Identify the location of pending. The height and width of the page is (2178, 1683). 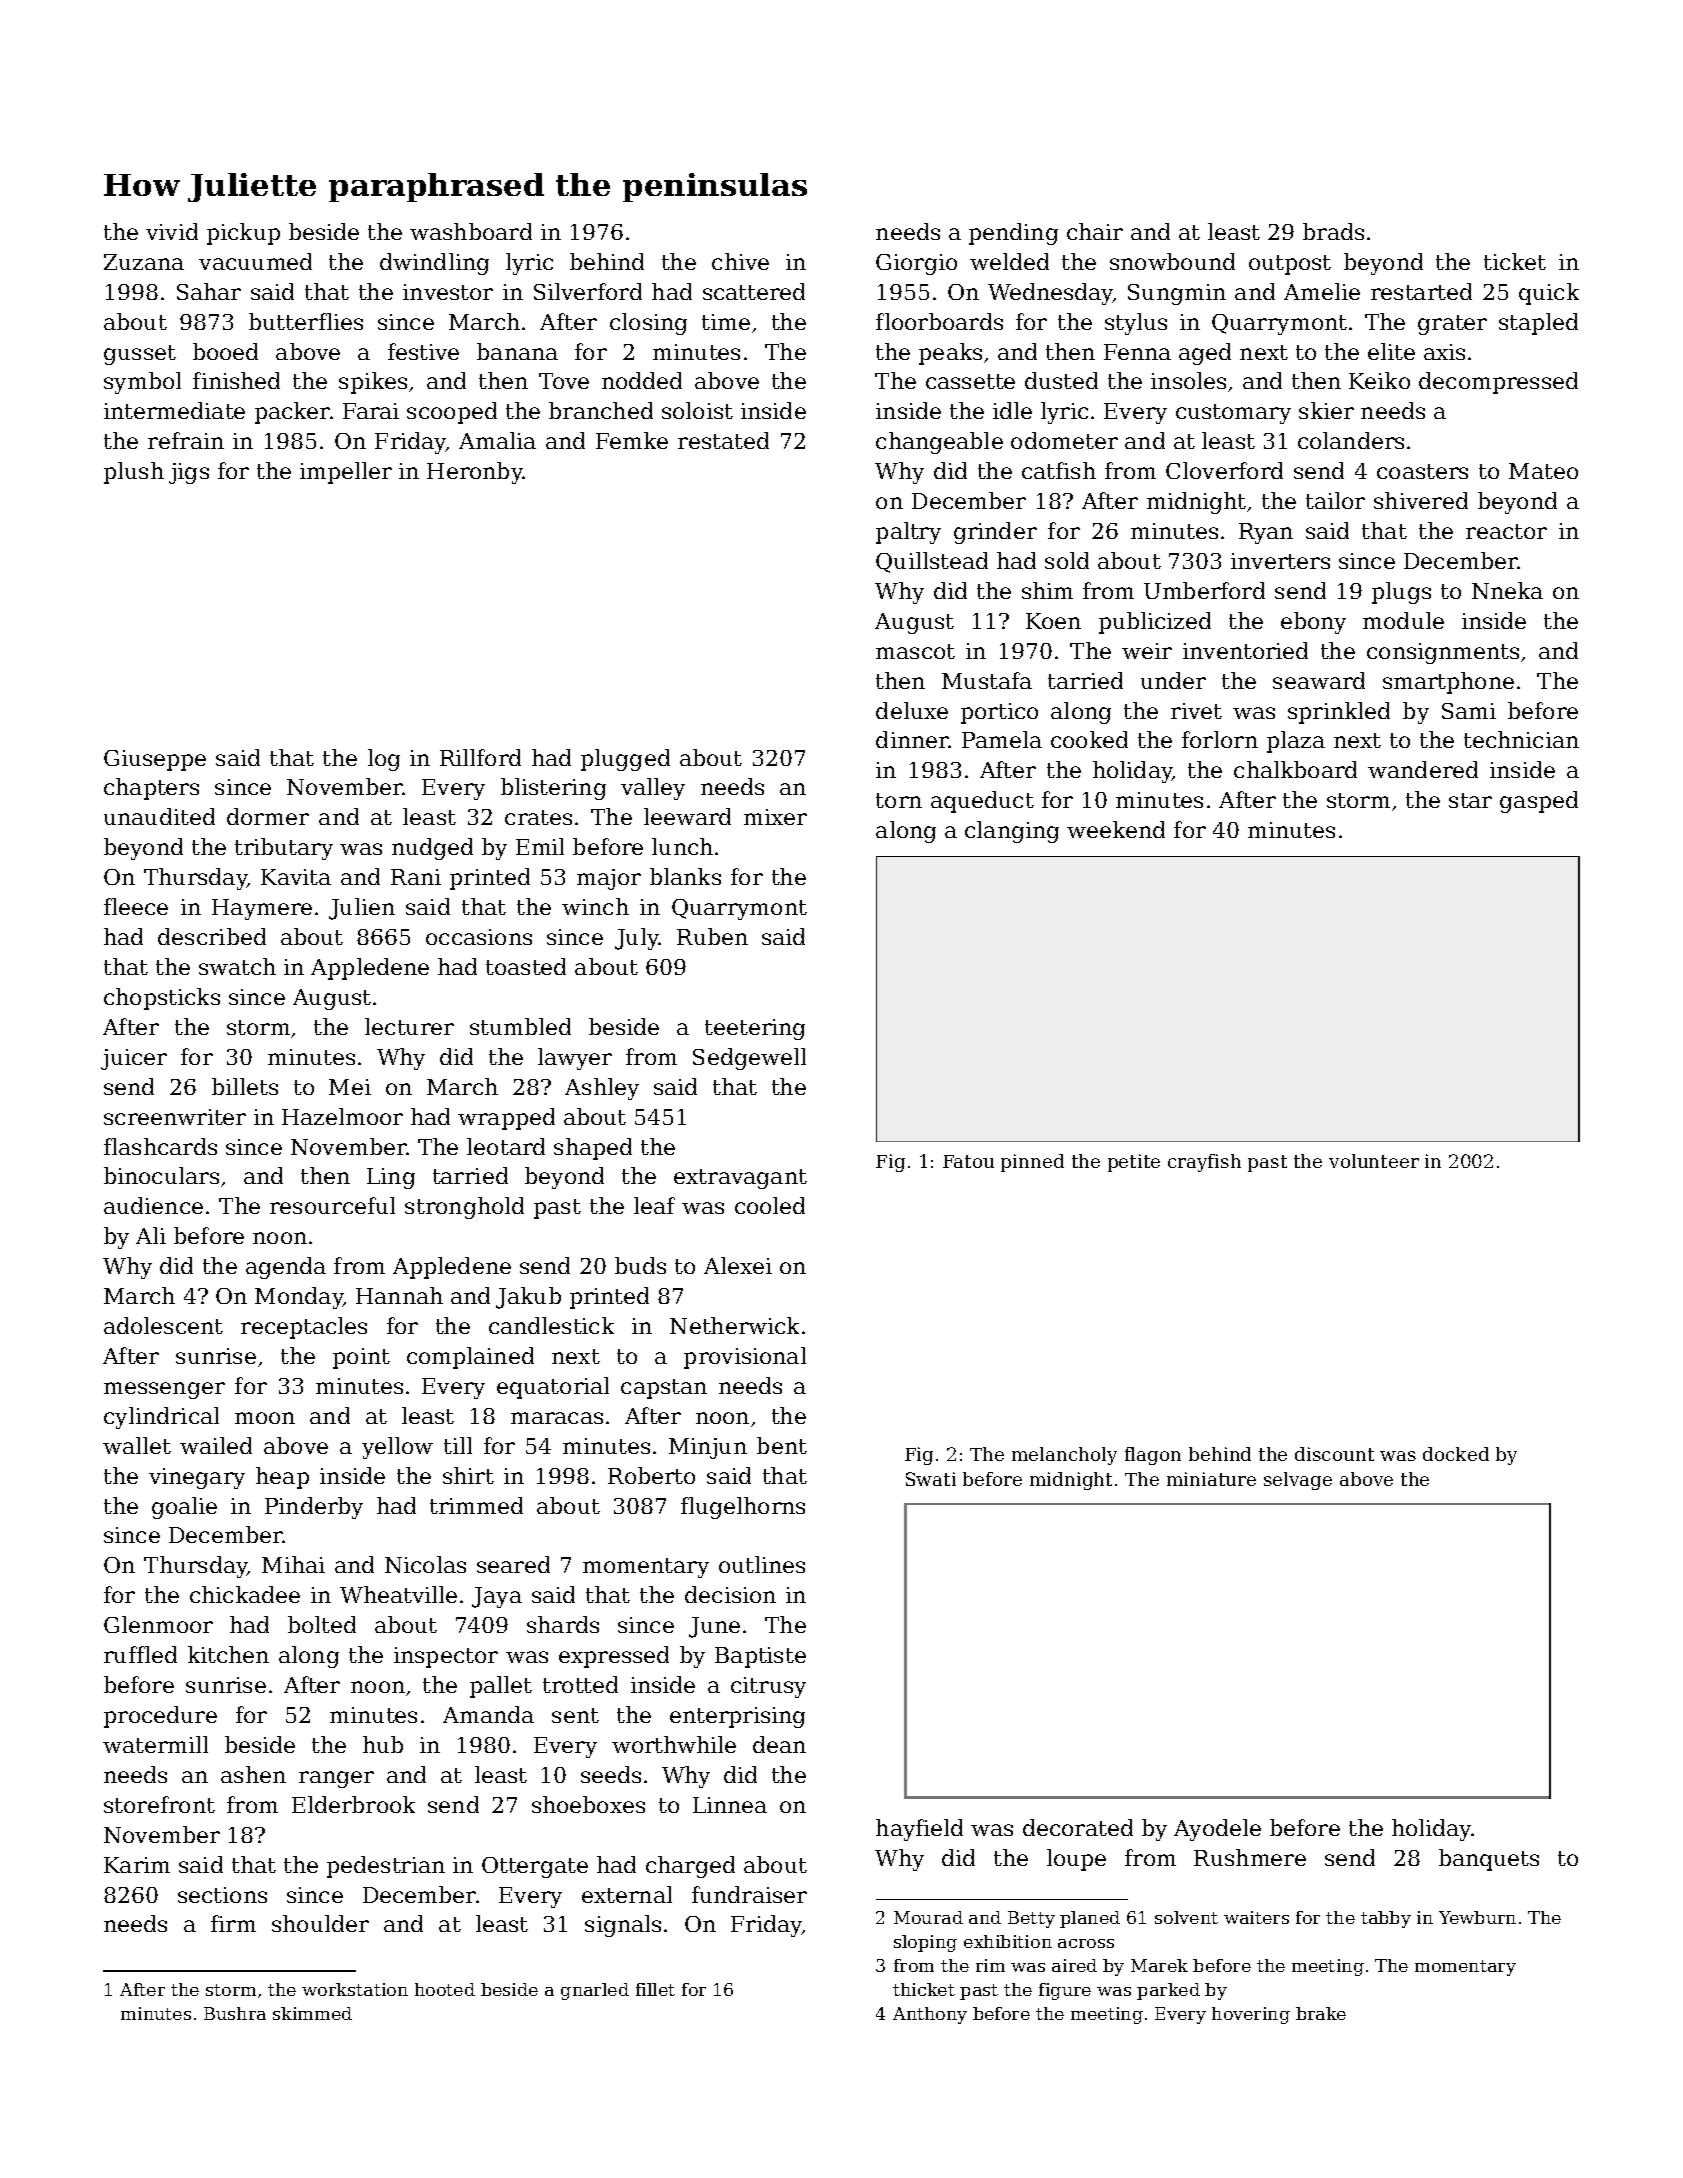
(1013, 234).
